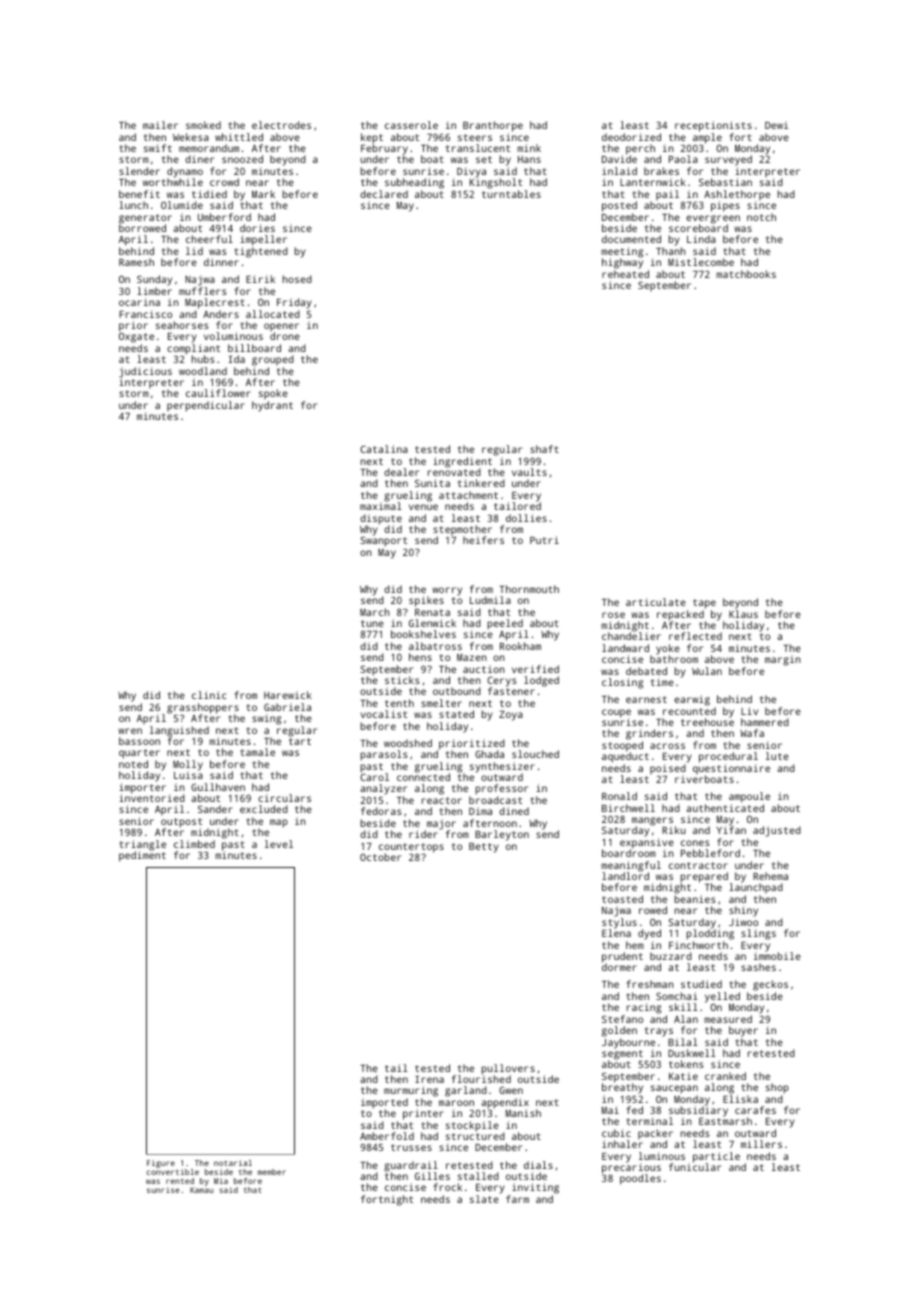 The height and width of the screenshot is (1308, 924). What do you see at coordinates (201, 1190) in the screenshot?
I see `Kamau` at bounding box center [201, 1190].
